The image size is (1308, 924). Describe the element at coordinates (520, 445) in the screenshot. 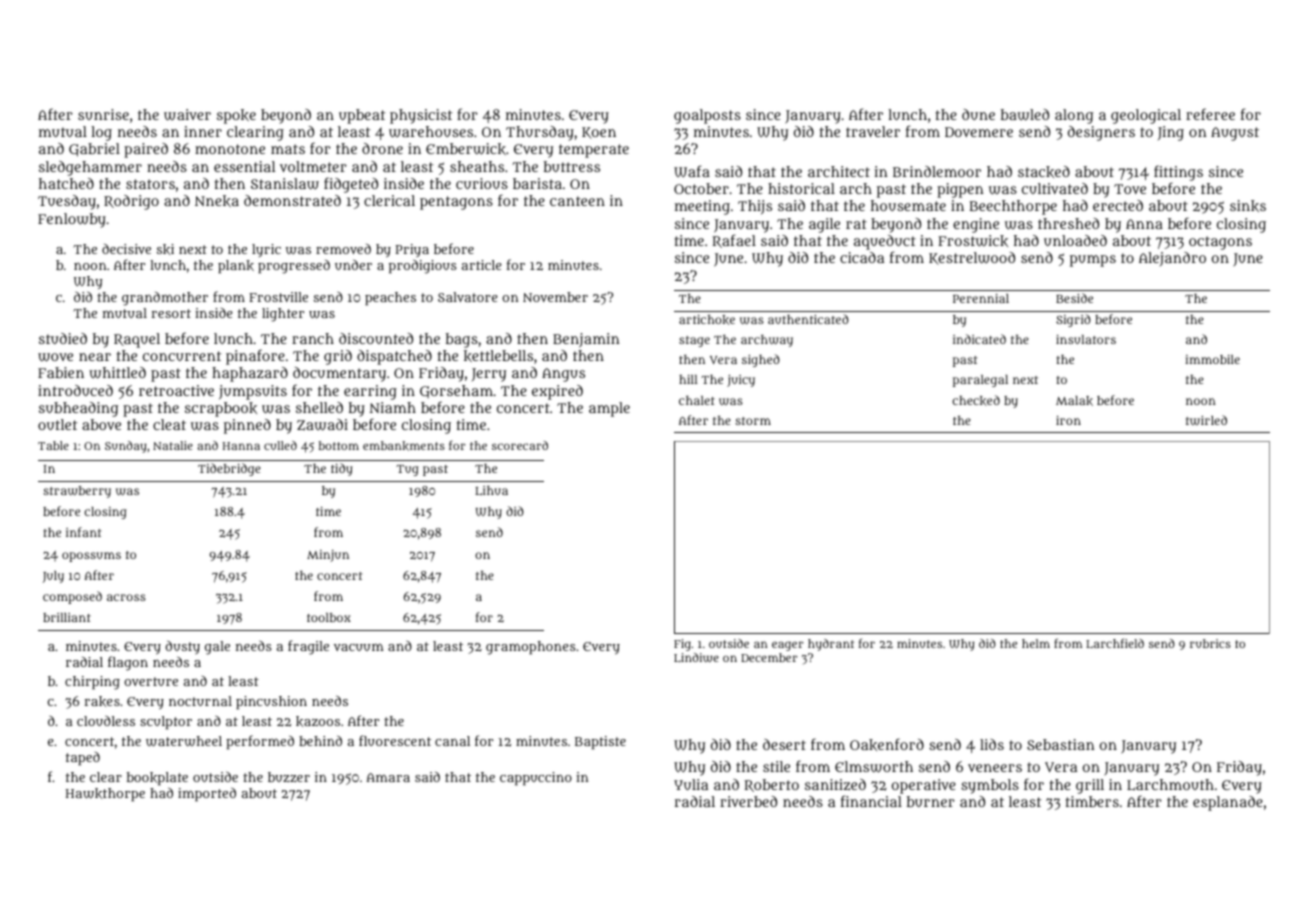

I see `scorecard` at that location.
